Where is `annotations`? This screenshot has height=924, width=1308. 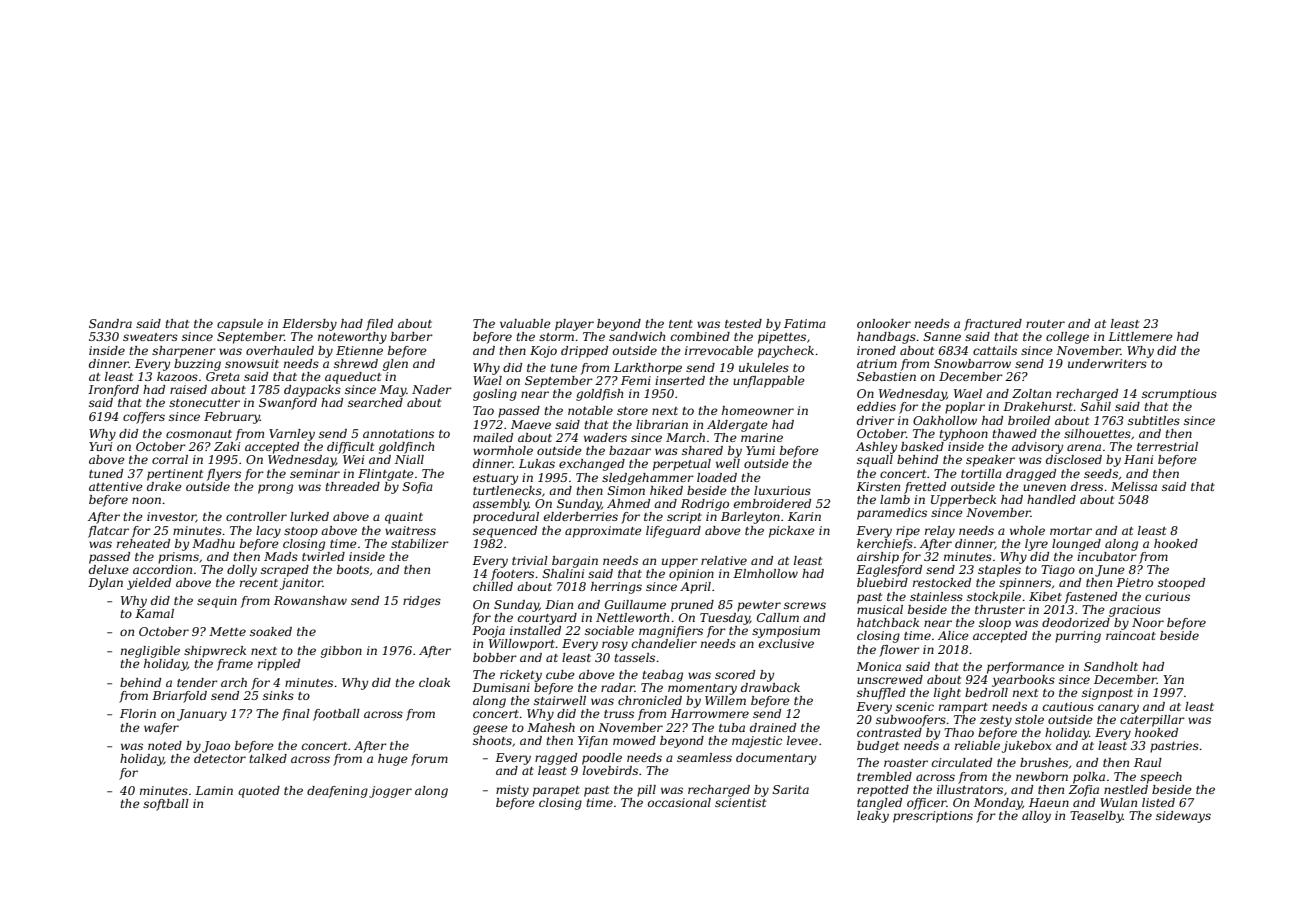
annotations is located at coordinates (398, 433).
